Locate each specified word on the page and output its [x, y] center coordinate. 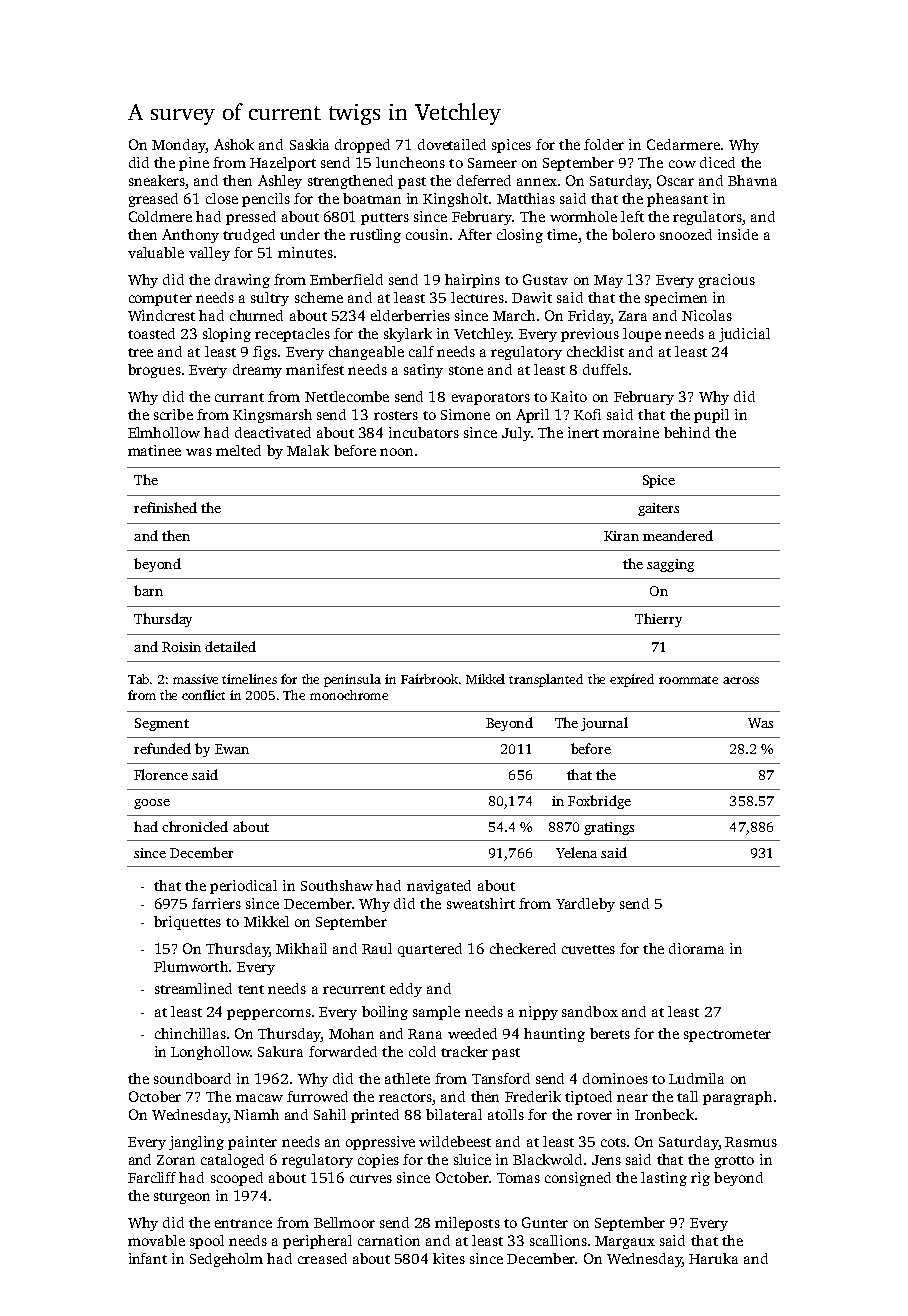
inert [583, 432]
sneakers [157, 180]
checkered [523, 948]
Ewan [232, 749]
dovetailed [452, 144]
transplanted [546, 680]
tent [251, 989]
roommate [688, 680]
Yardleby [585, 905]
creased [322, 1258]
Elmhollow [164, 432]
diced [717, 162]
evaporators [491, 399]
